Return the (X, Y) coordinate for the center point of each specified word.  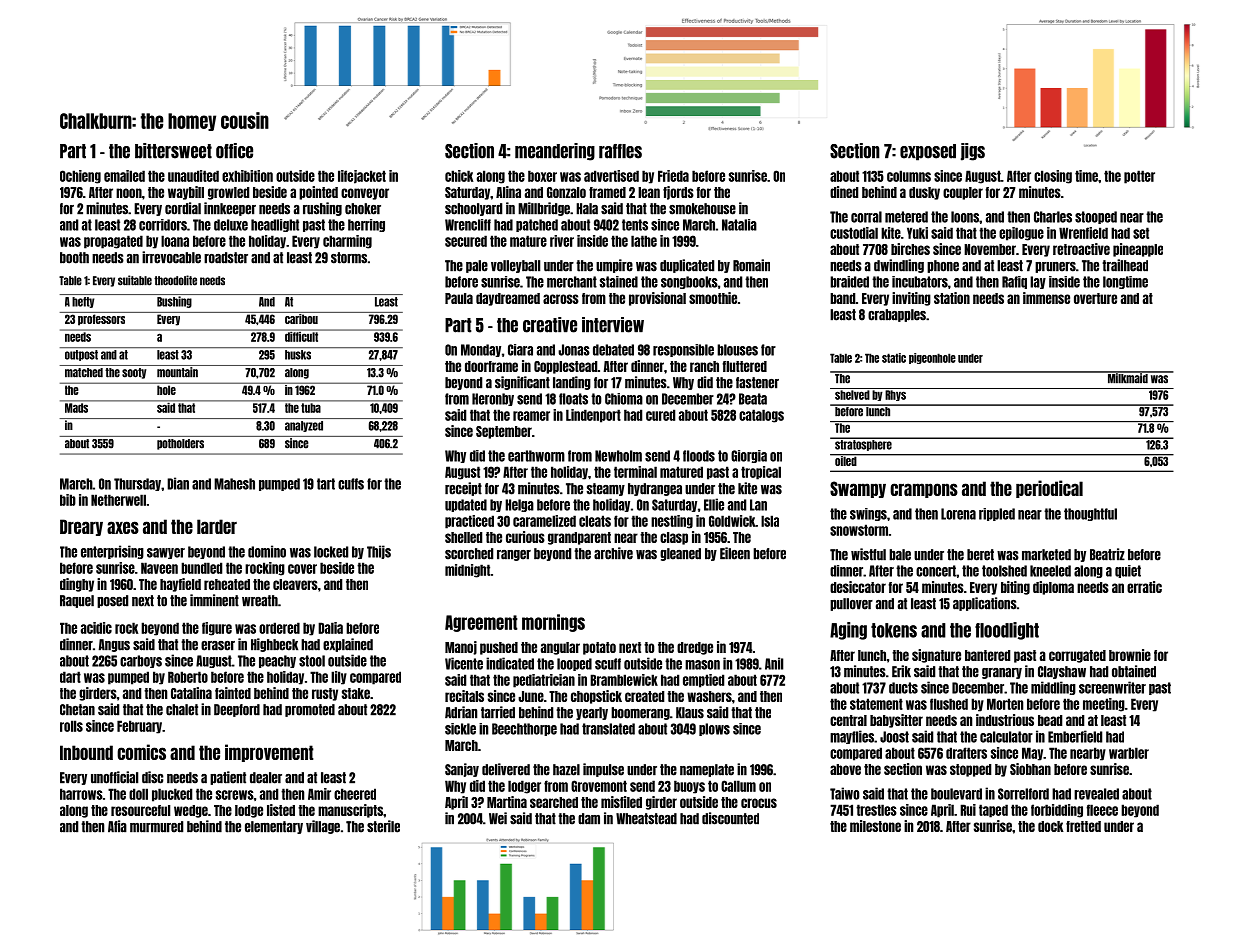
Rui (968, 810)
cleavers (295, 584)
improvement (269, 753)
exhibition (247, 176)
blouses (737, 350)
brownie (1130, 655)
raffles (620, 151)
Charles (1053, 217)
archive (613, 553)
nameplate (707, 770)
